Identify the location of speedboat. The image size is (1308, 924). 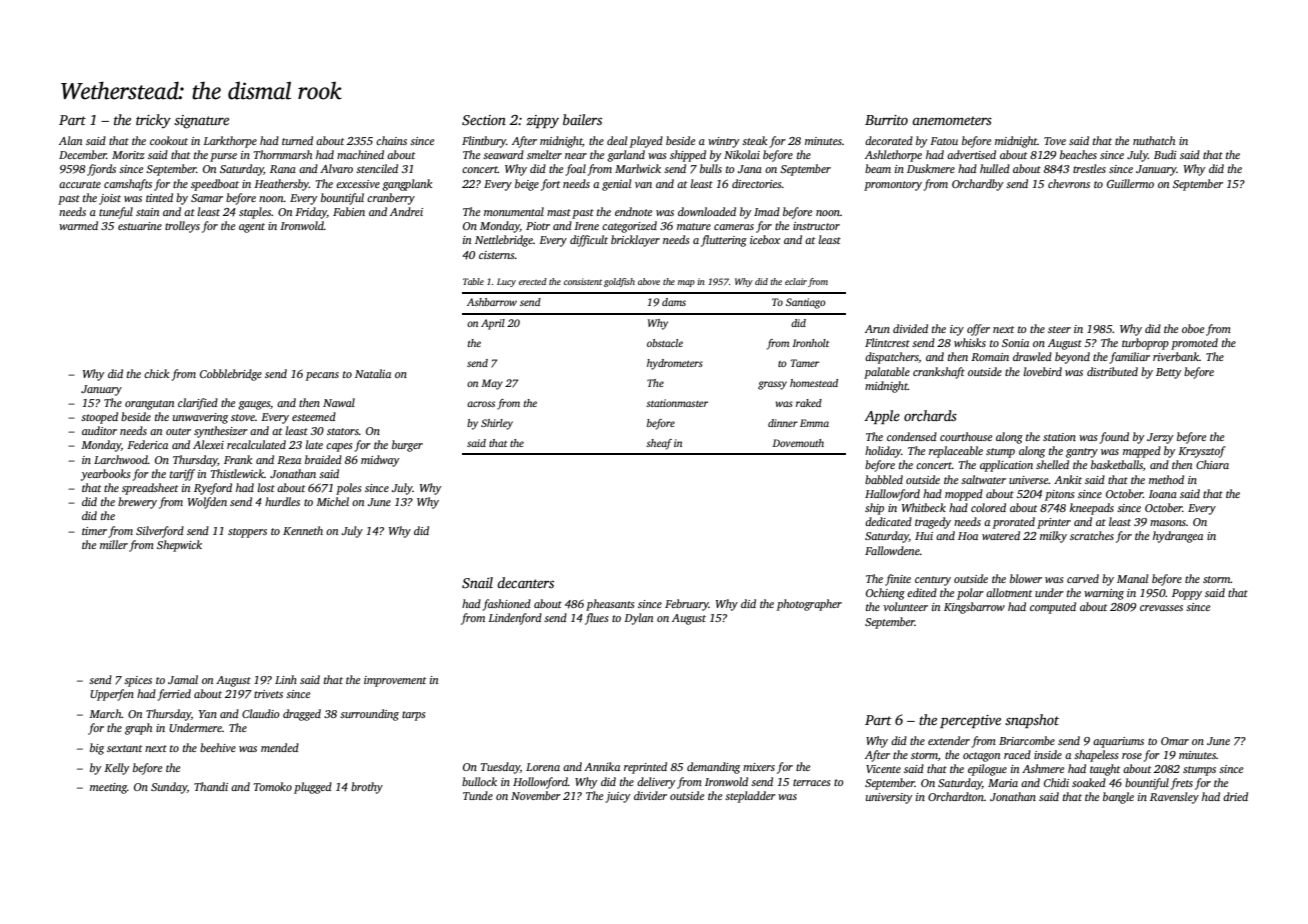
(215, 185).
